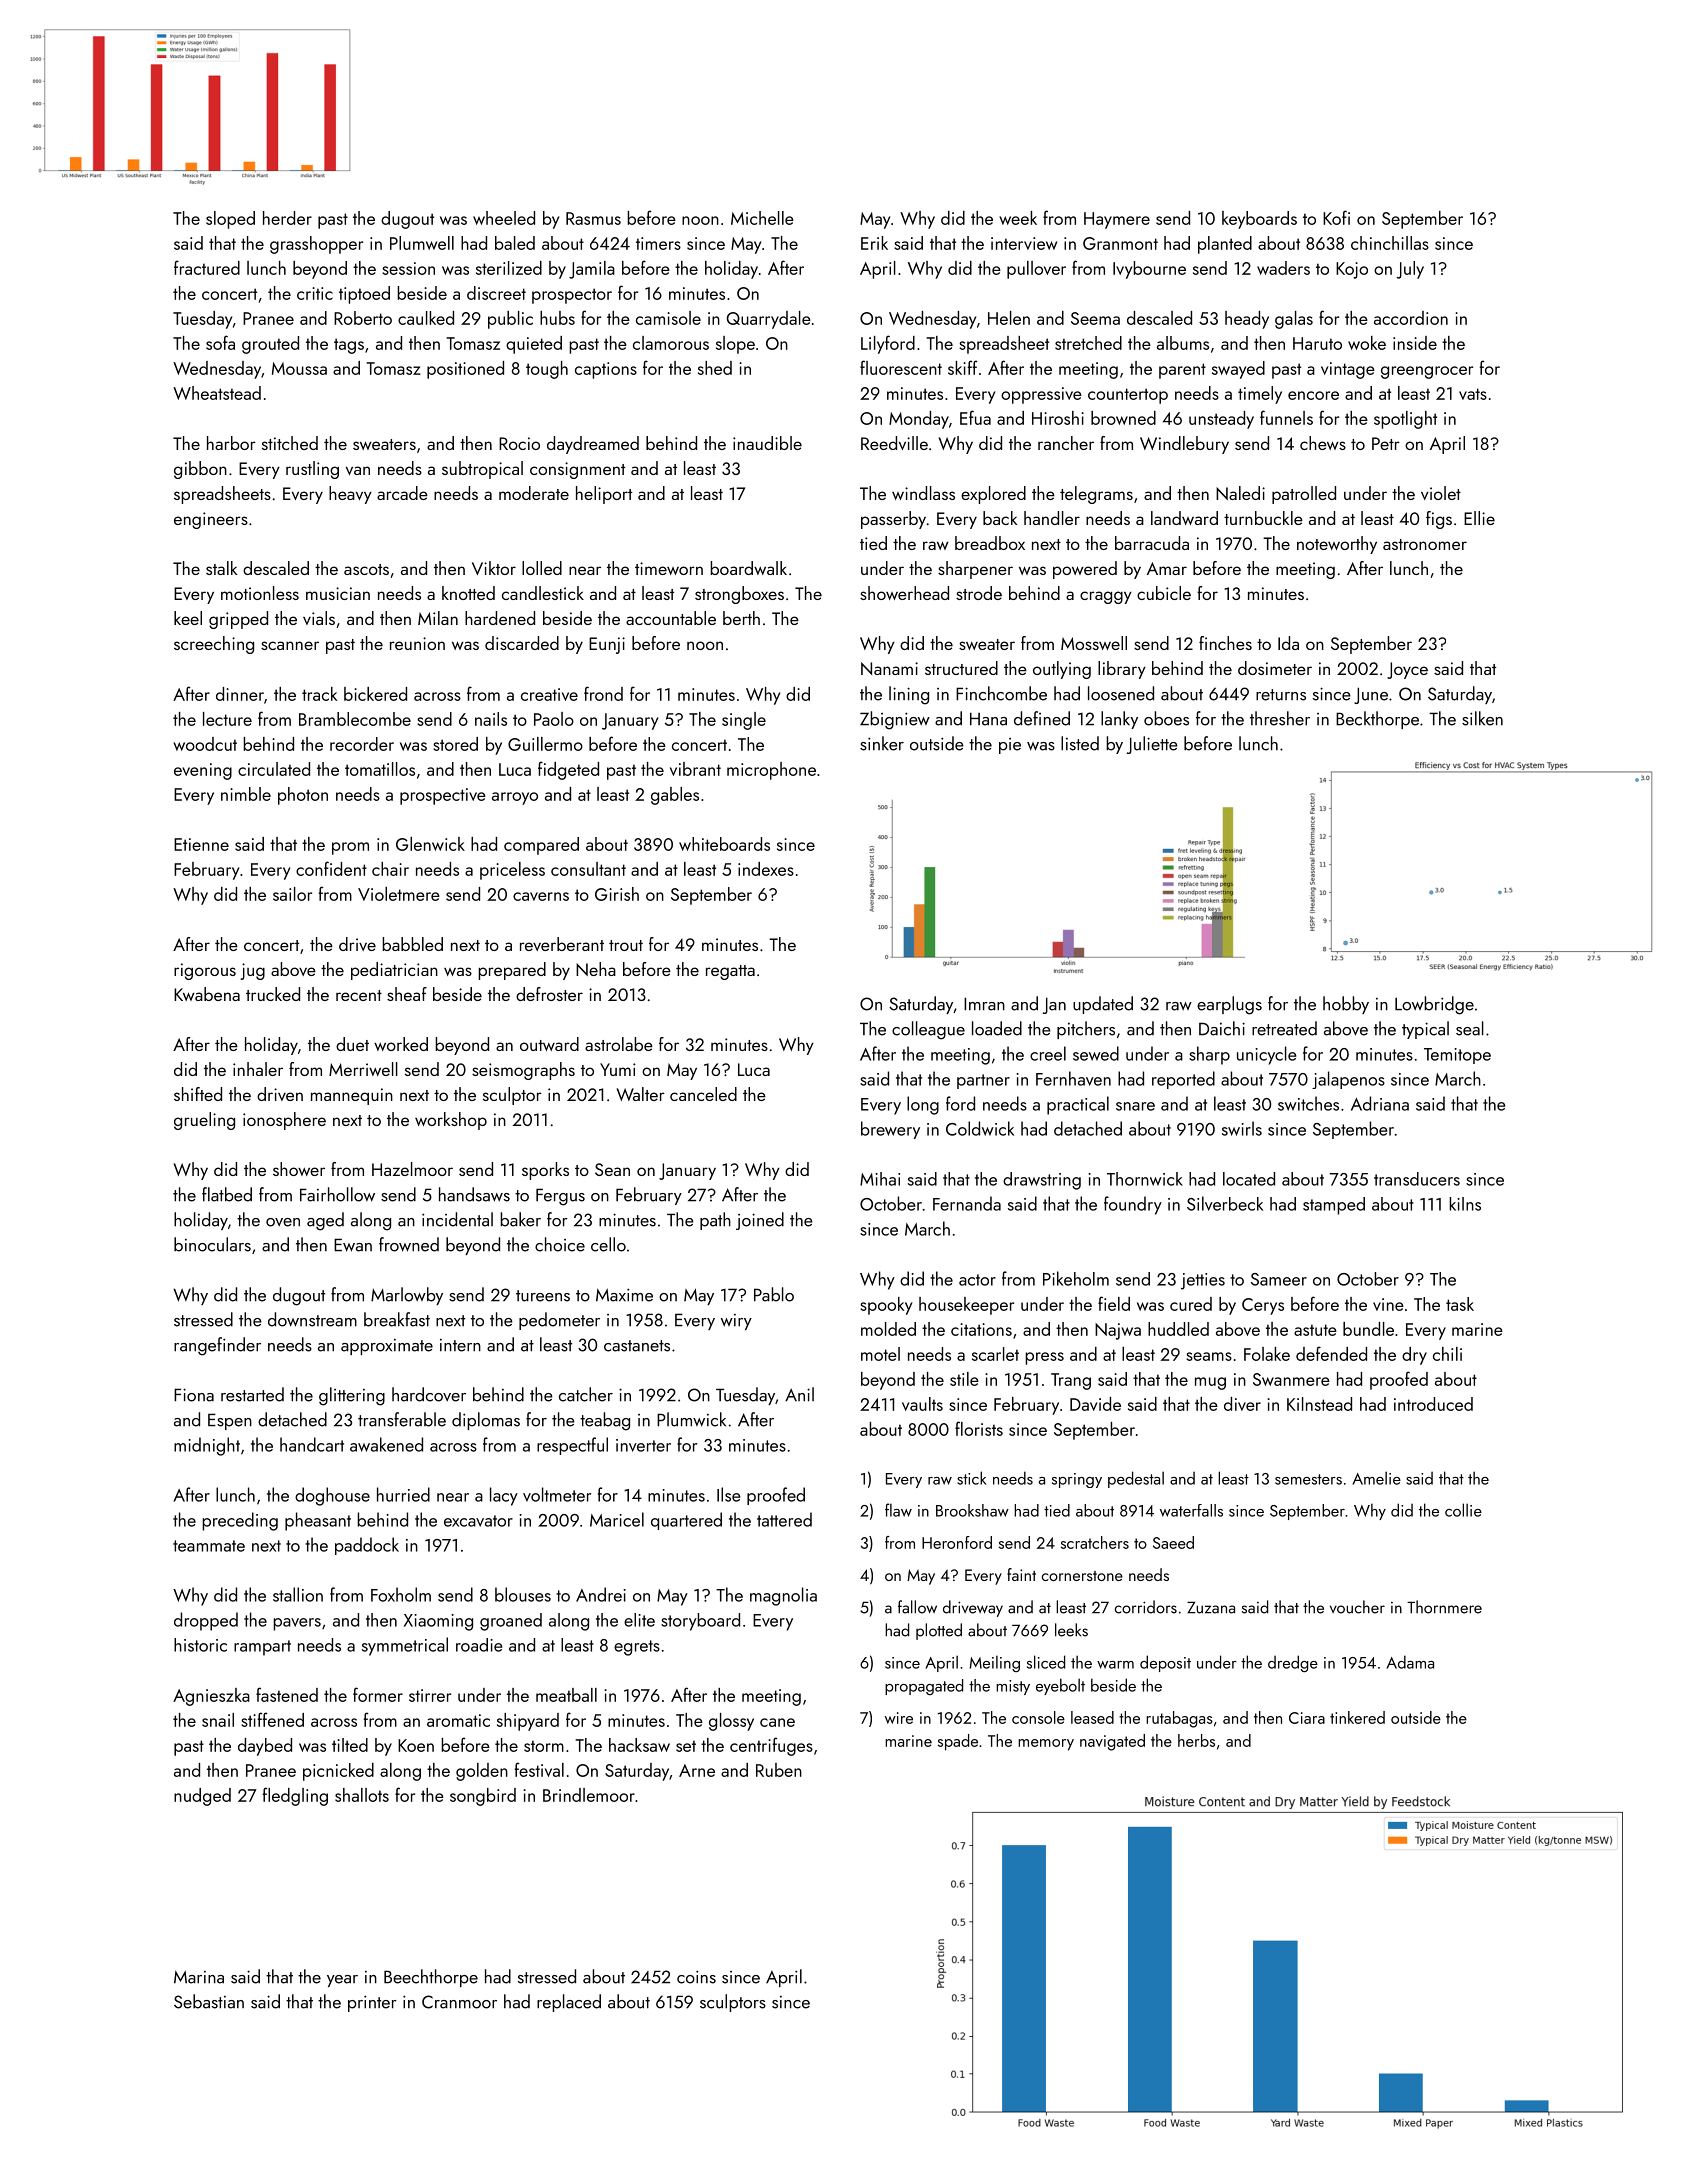  What do you see at coordinates (715, 368) in the screenshot?
I see `shed` at bounding box center [715, 368].
